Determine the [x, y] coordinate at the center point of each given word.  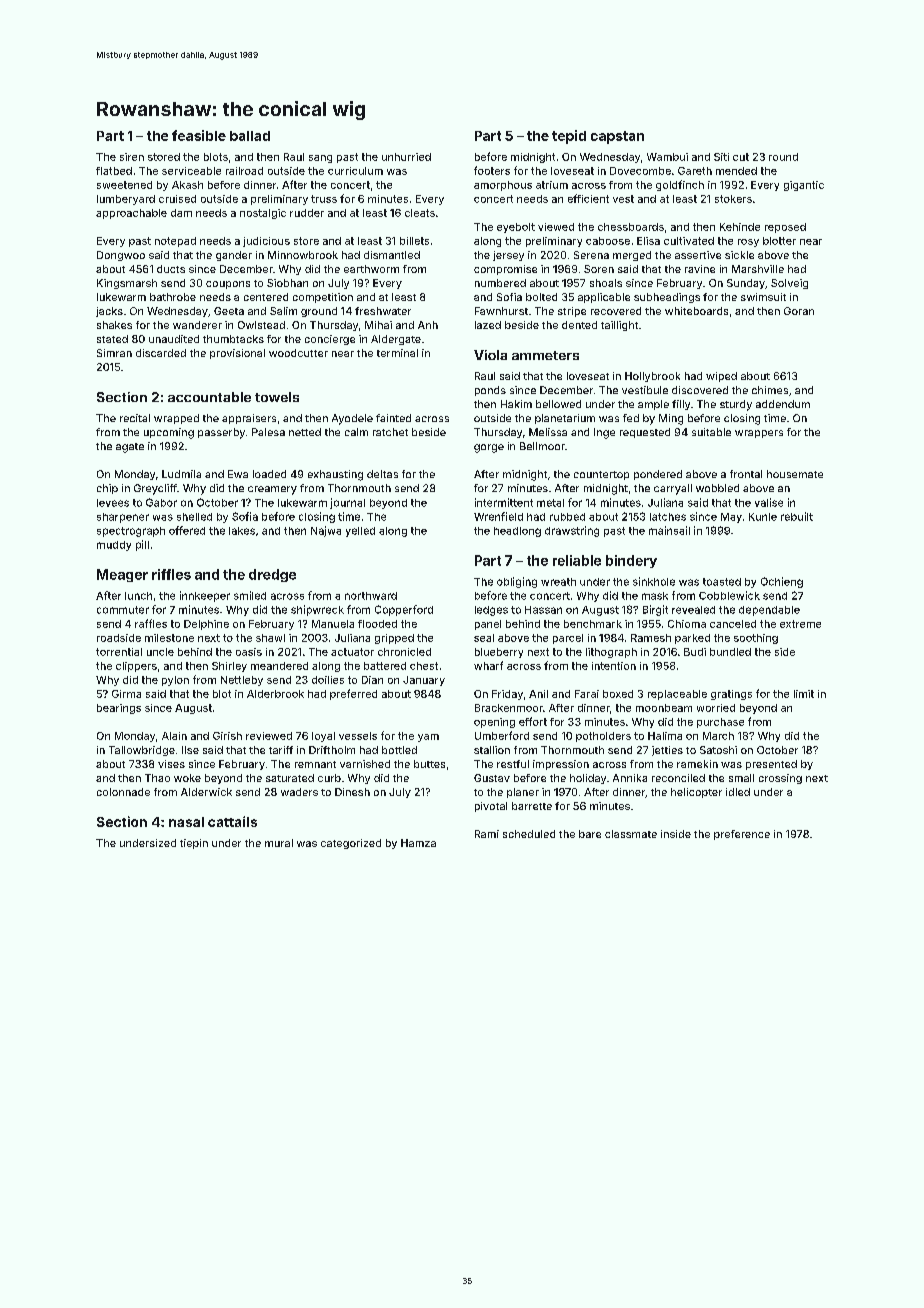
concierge [330, 340]
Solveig [789, 284]
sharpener [123, 518]
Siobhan [287, 283]
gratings [731, 695]
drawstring [572, 531]
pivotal [491, 807]
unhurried [406, 157]
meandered [279, 666]
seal [484, 638]
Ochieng [782, 582]
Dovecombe [640, 171]
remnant [315, 764]
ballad [250, 136]
